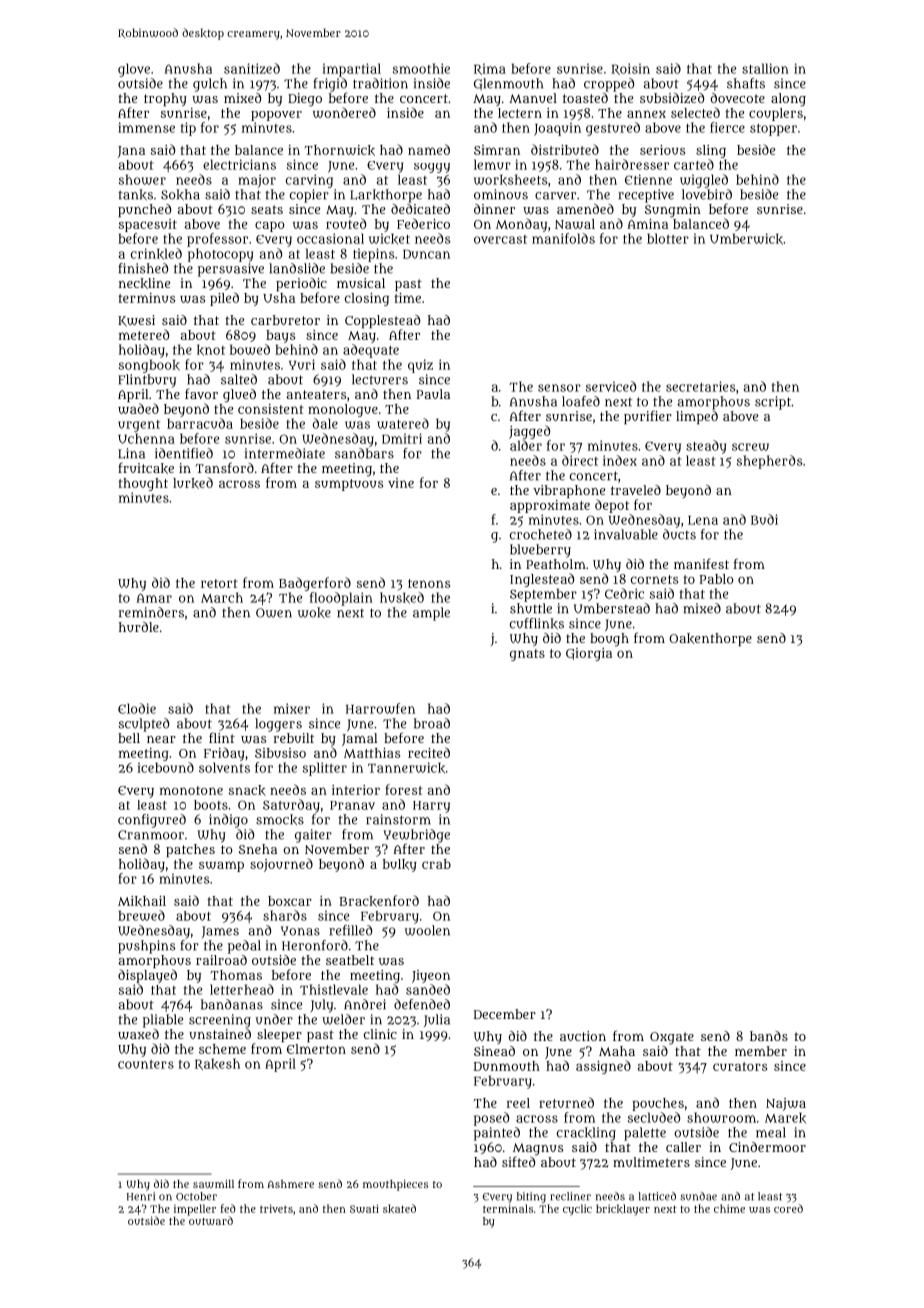  What do you see at coordinates (154, 598) in the image?
I see `Amar` at bounding box center [154, 598].
